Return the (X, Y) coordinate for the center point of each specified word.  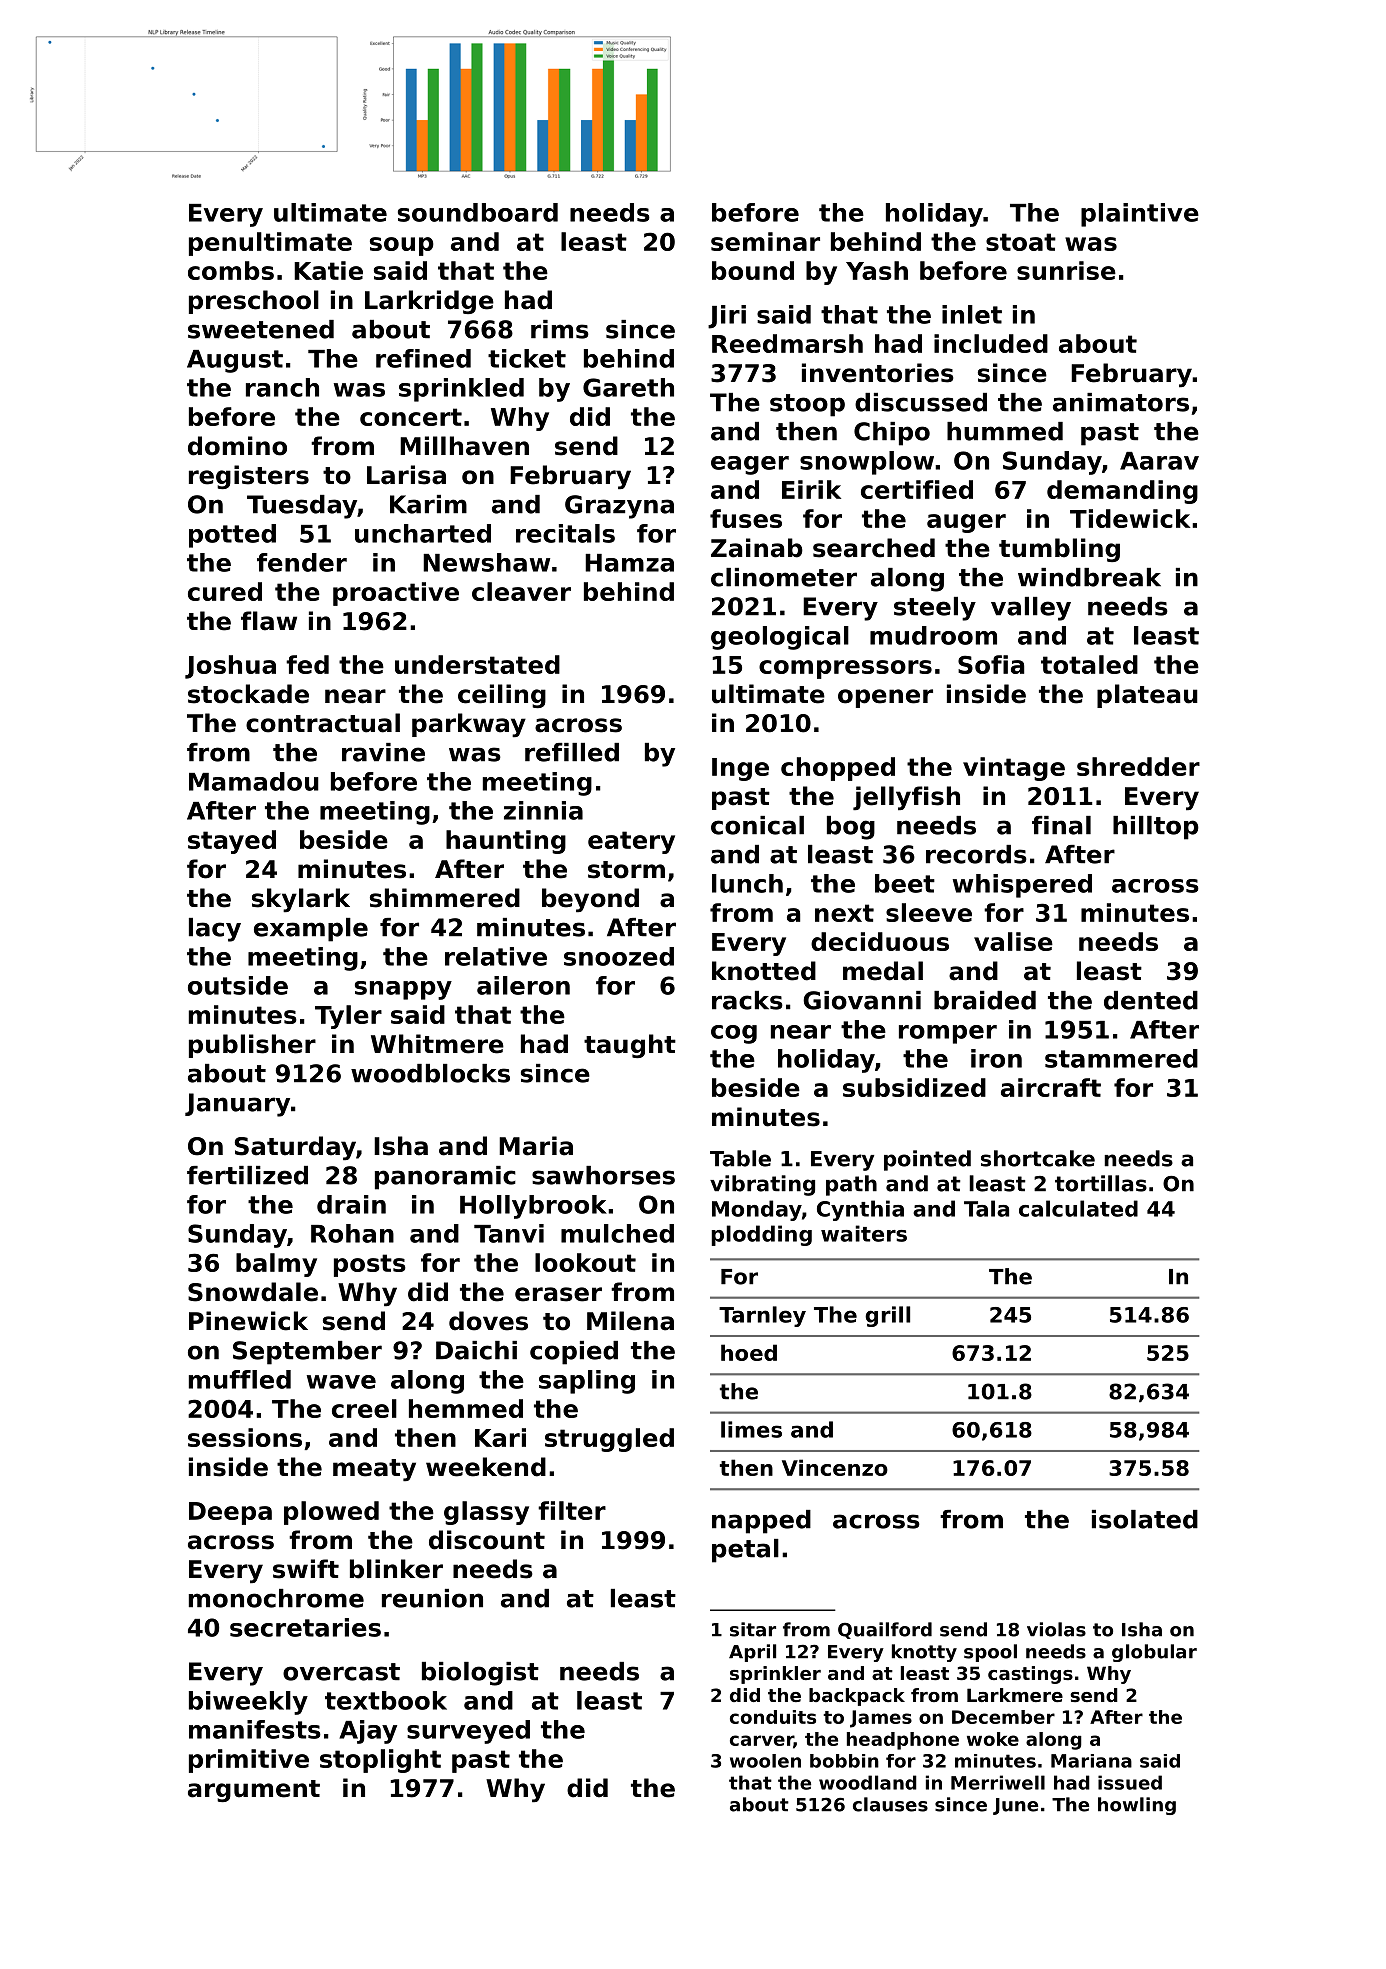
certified (917, 489)
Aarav (1159, 461)
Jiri (727, 317)
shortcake (1038, 1158)
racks (747, 1000)
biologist (480, 1674)
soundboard (478, 212)
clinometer (784, 577)
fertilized (247, 1175)
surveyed (468, 1732)
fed (307, 664)
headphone (903, 1741)
